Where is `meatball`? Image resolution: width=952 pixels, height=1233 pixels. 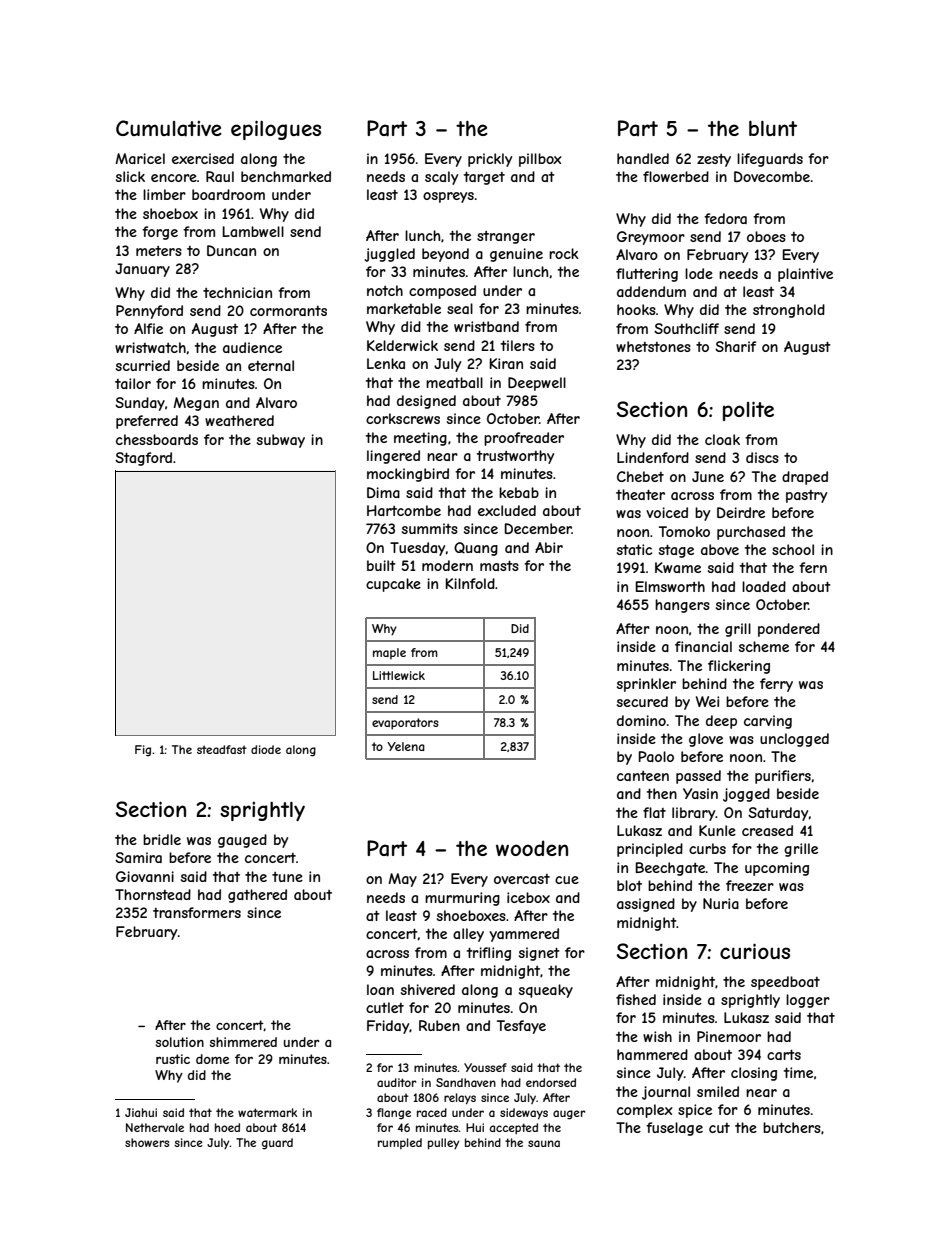 meatball is located at coordinates (454, 382).
